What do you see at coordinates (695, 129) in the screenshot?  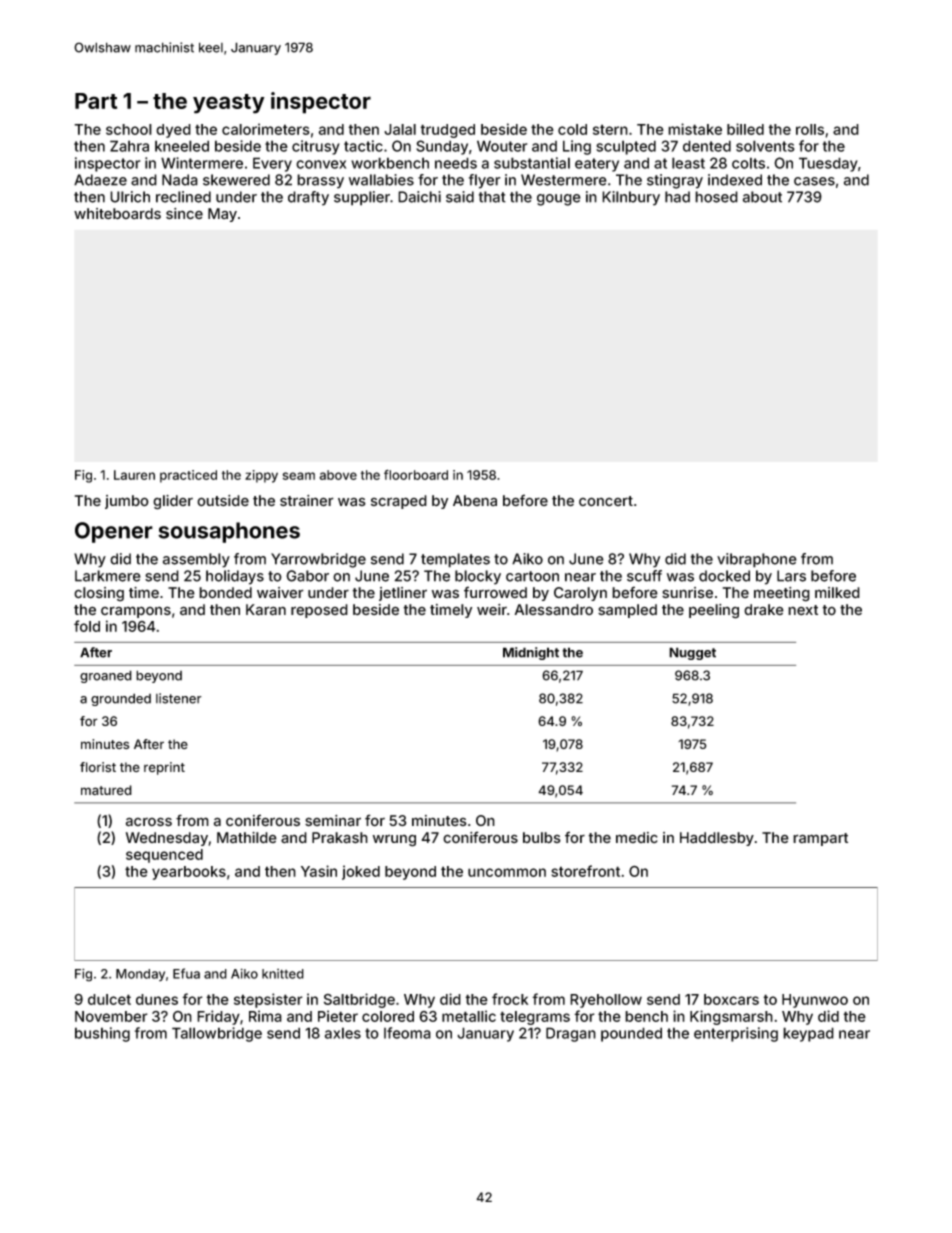 I see `mistake` at bounding box center [695, 129].
